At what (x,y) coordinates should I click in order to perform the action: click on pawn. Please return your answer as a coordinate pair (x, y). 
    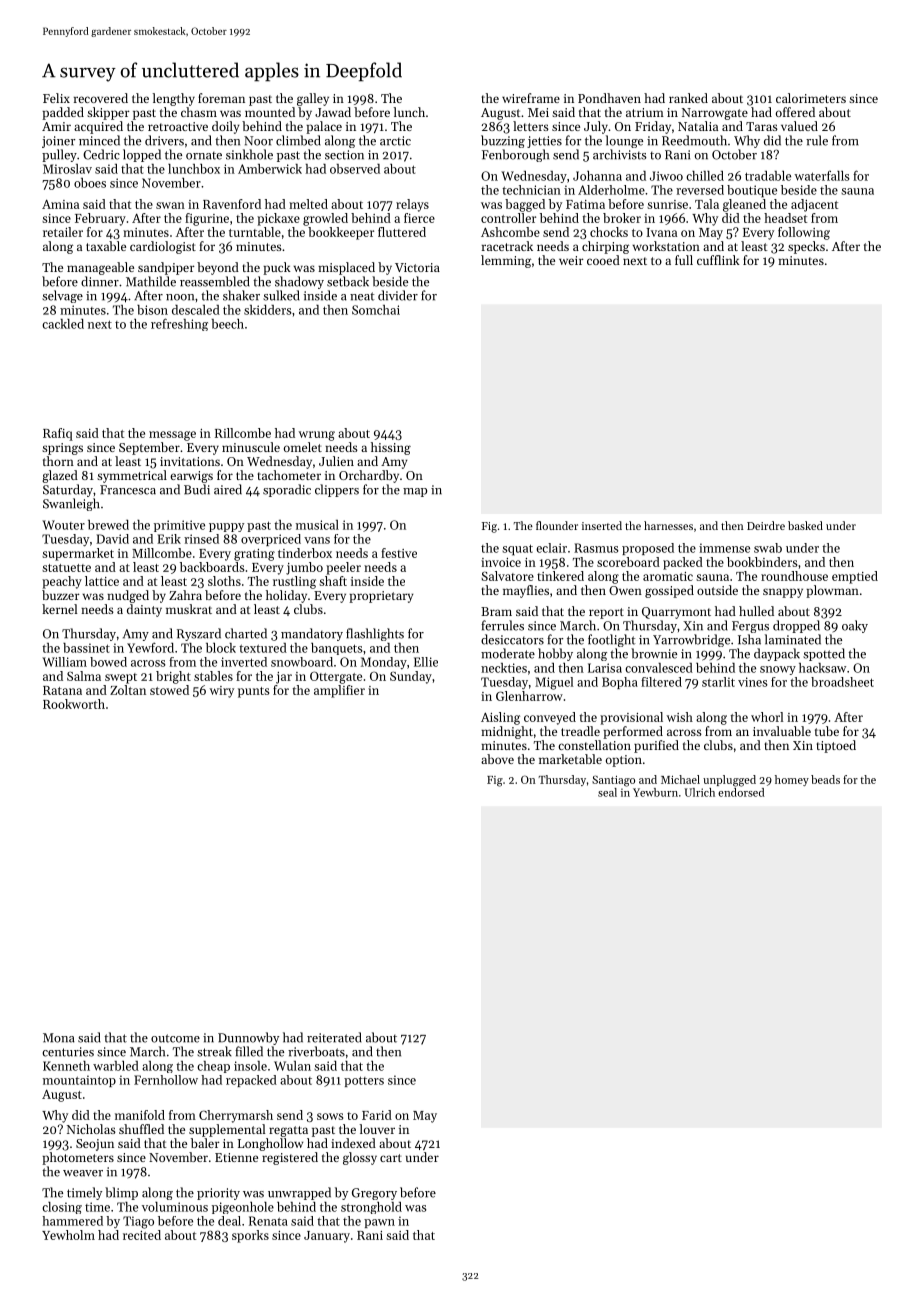
    Looking at the image, I should click on (379, 1223).
